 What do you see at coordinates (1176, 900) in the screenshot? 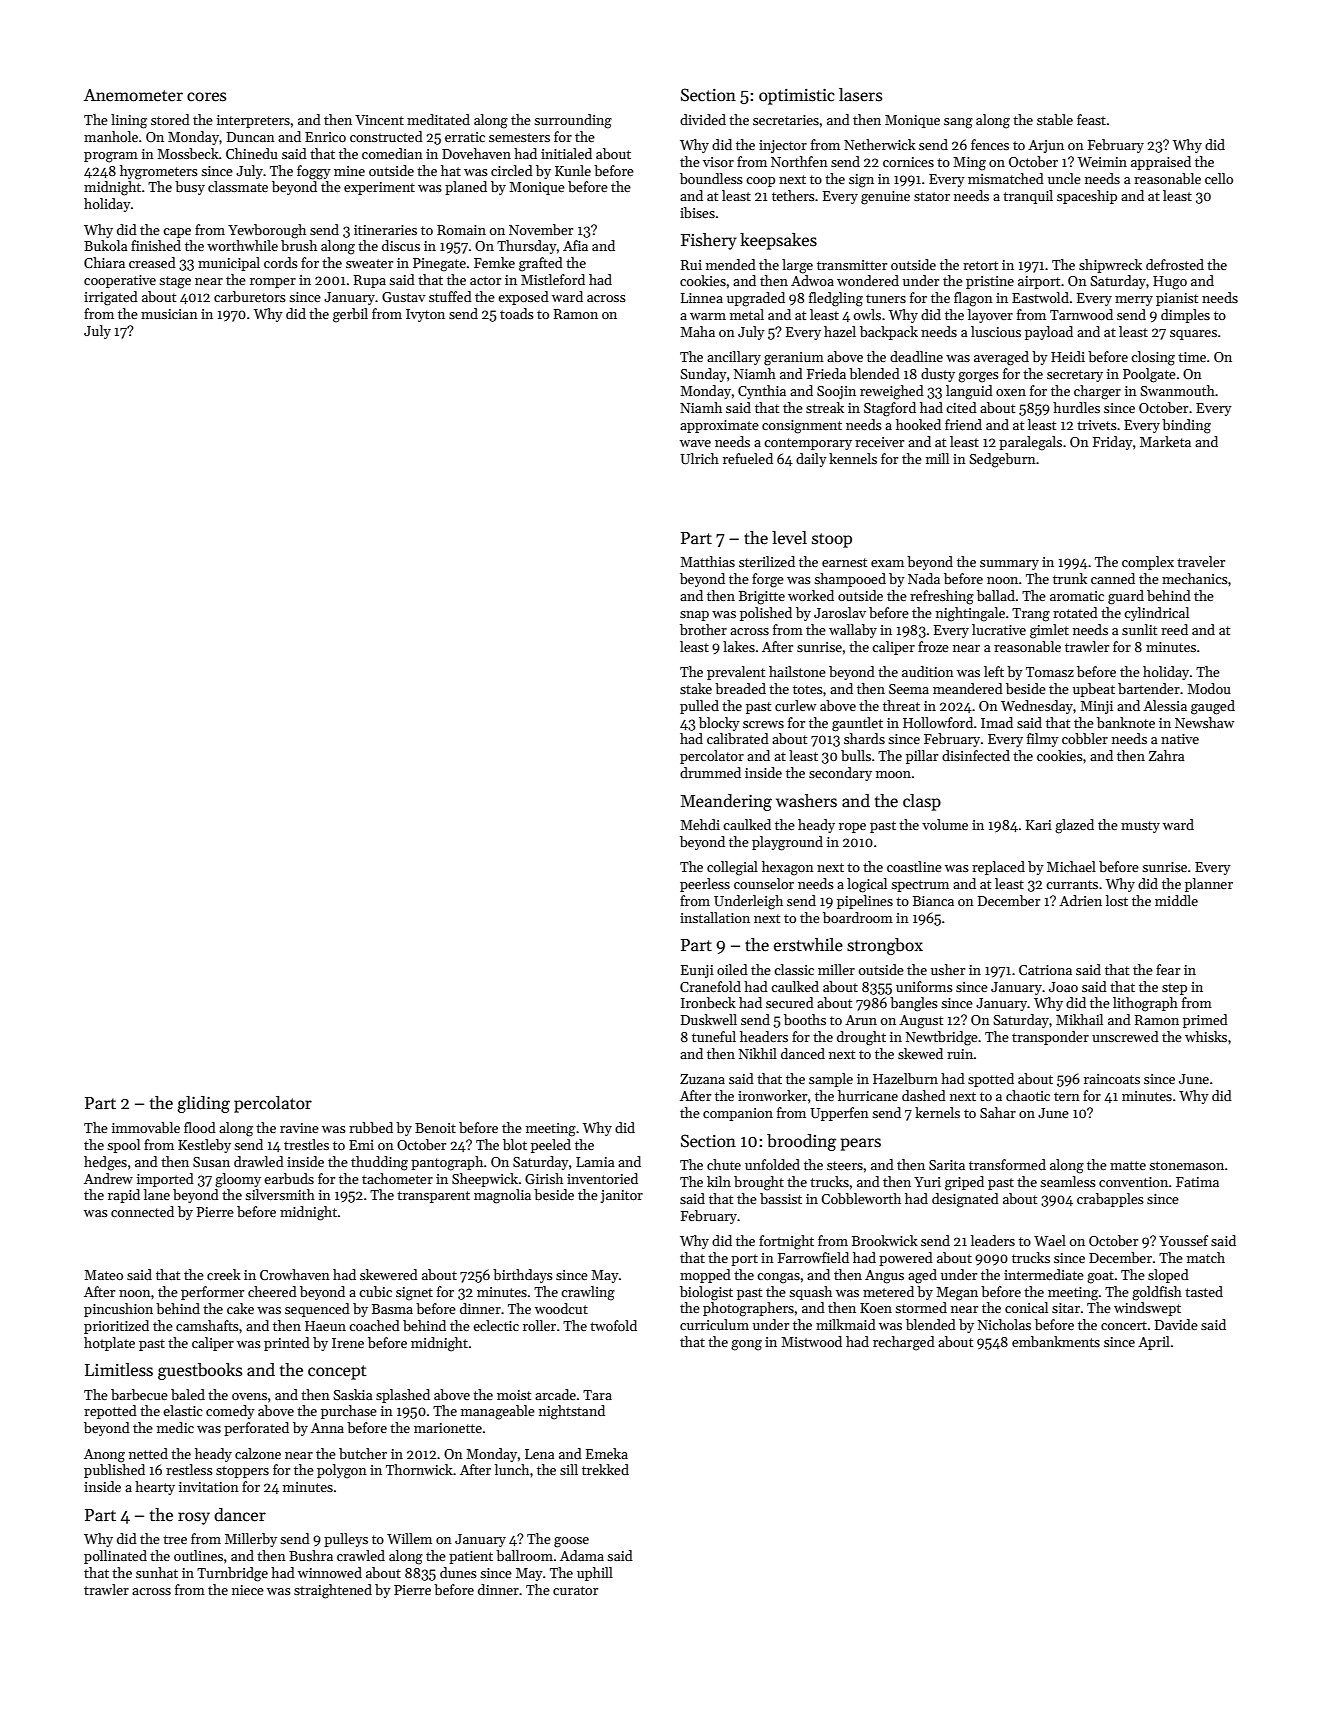
I see `middle` at bounding box center [1176, 900].
